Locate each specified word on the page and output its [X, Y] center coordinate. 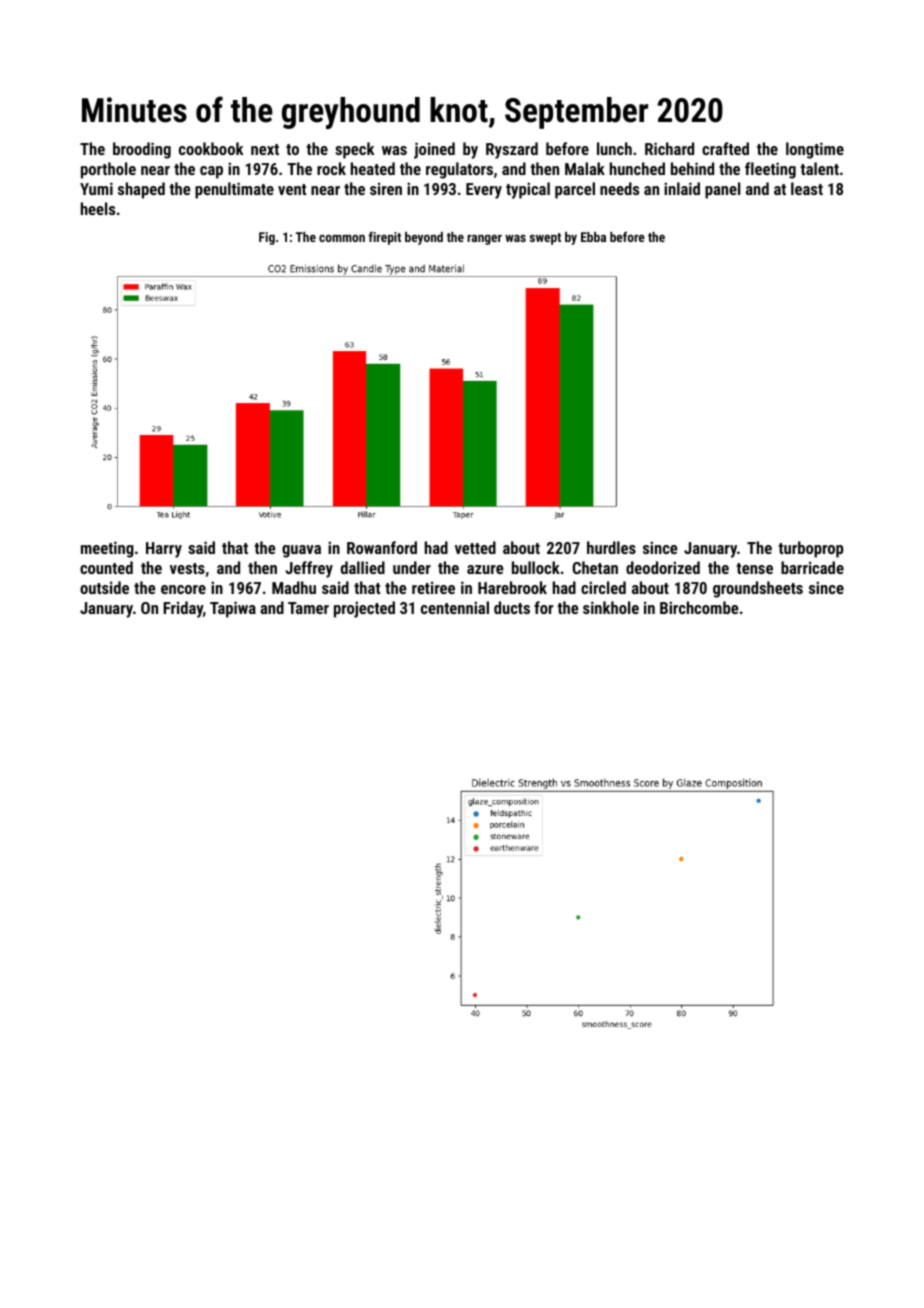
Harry [164, 550]
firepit [384, 238]
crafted [725, 148]
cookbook [211, 148]
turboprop [810, 549]
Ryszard [512, 150]
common [342, 238]
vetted [475, 547]
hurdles [611, 547]
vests [187, 568]
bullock [536, 567]
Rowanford [382, 547]
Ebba [593, 237]
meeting [107, 549]
